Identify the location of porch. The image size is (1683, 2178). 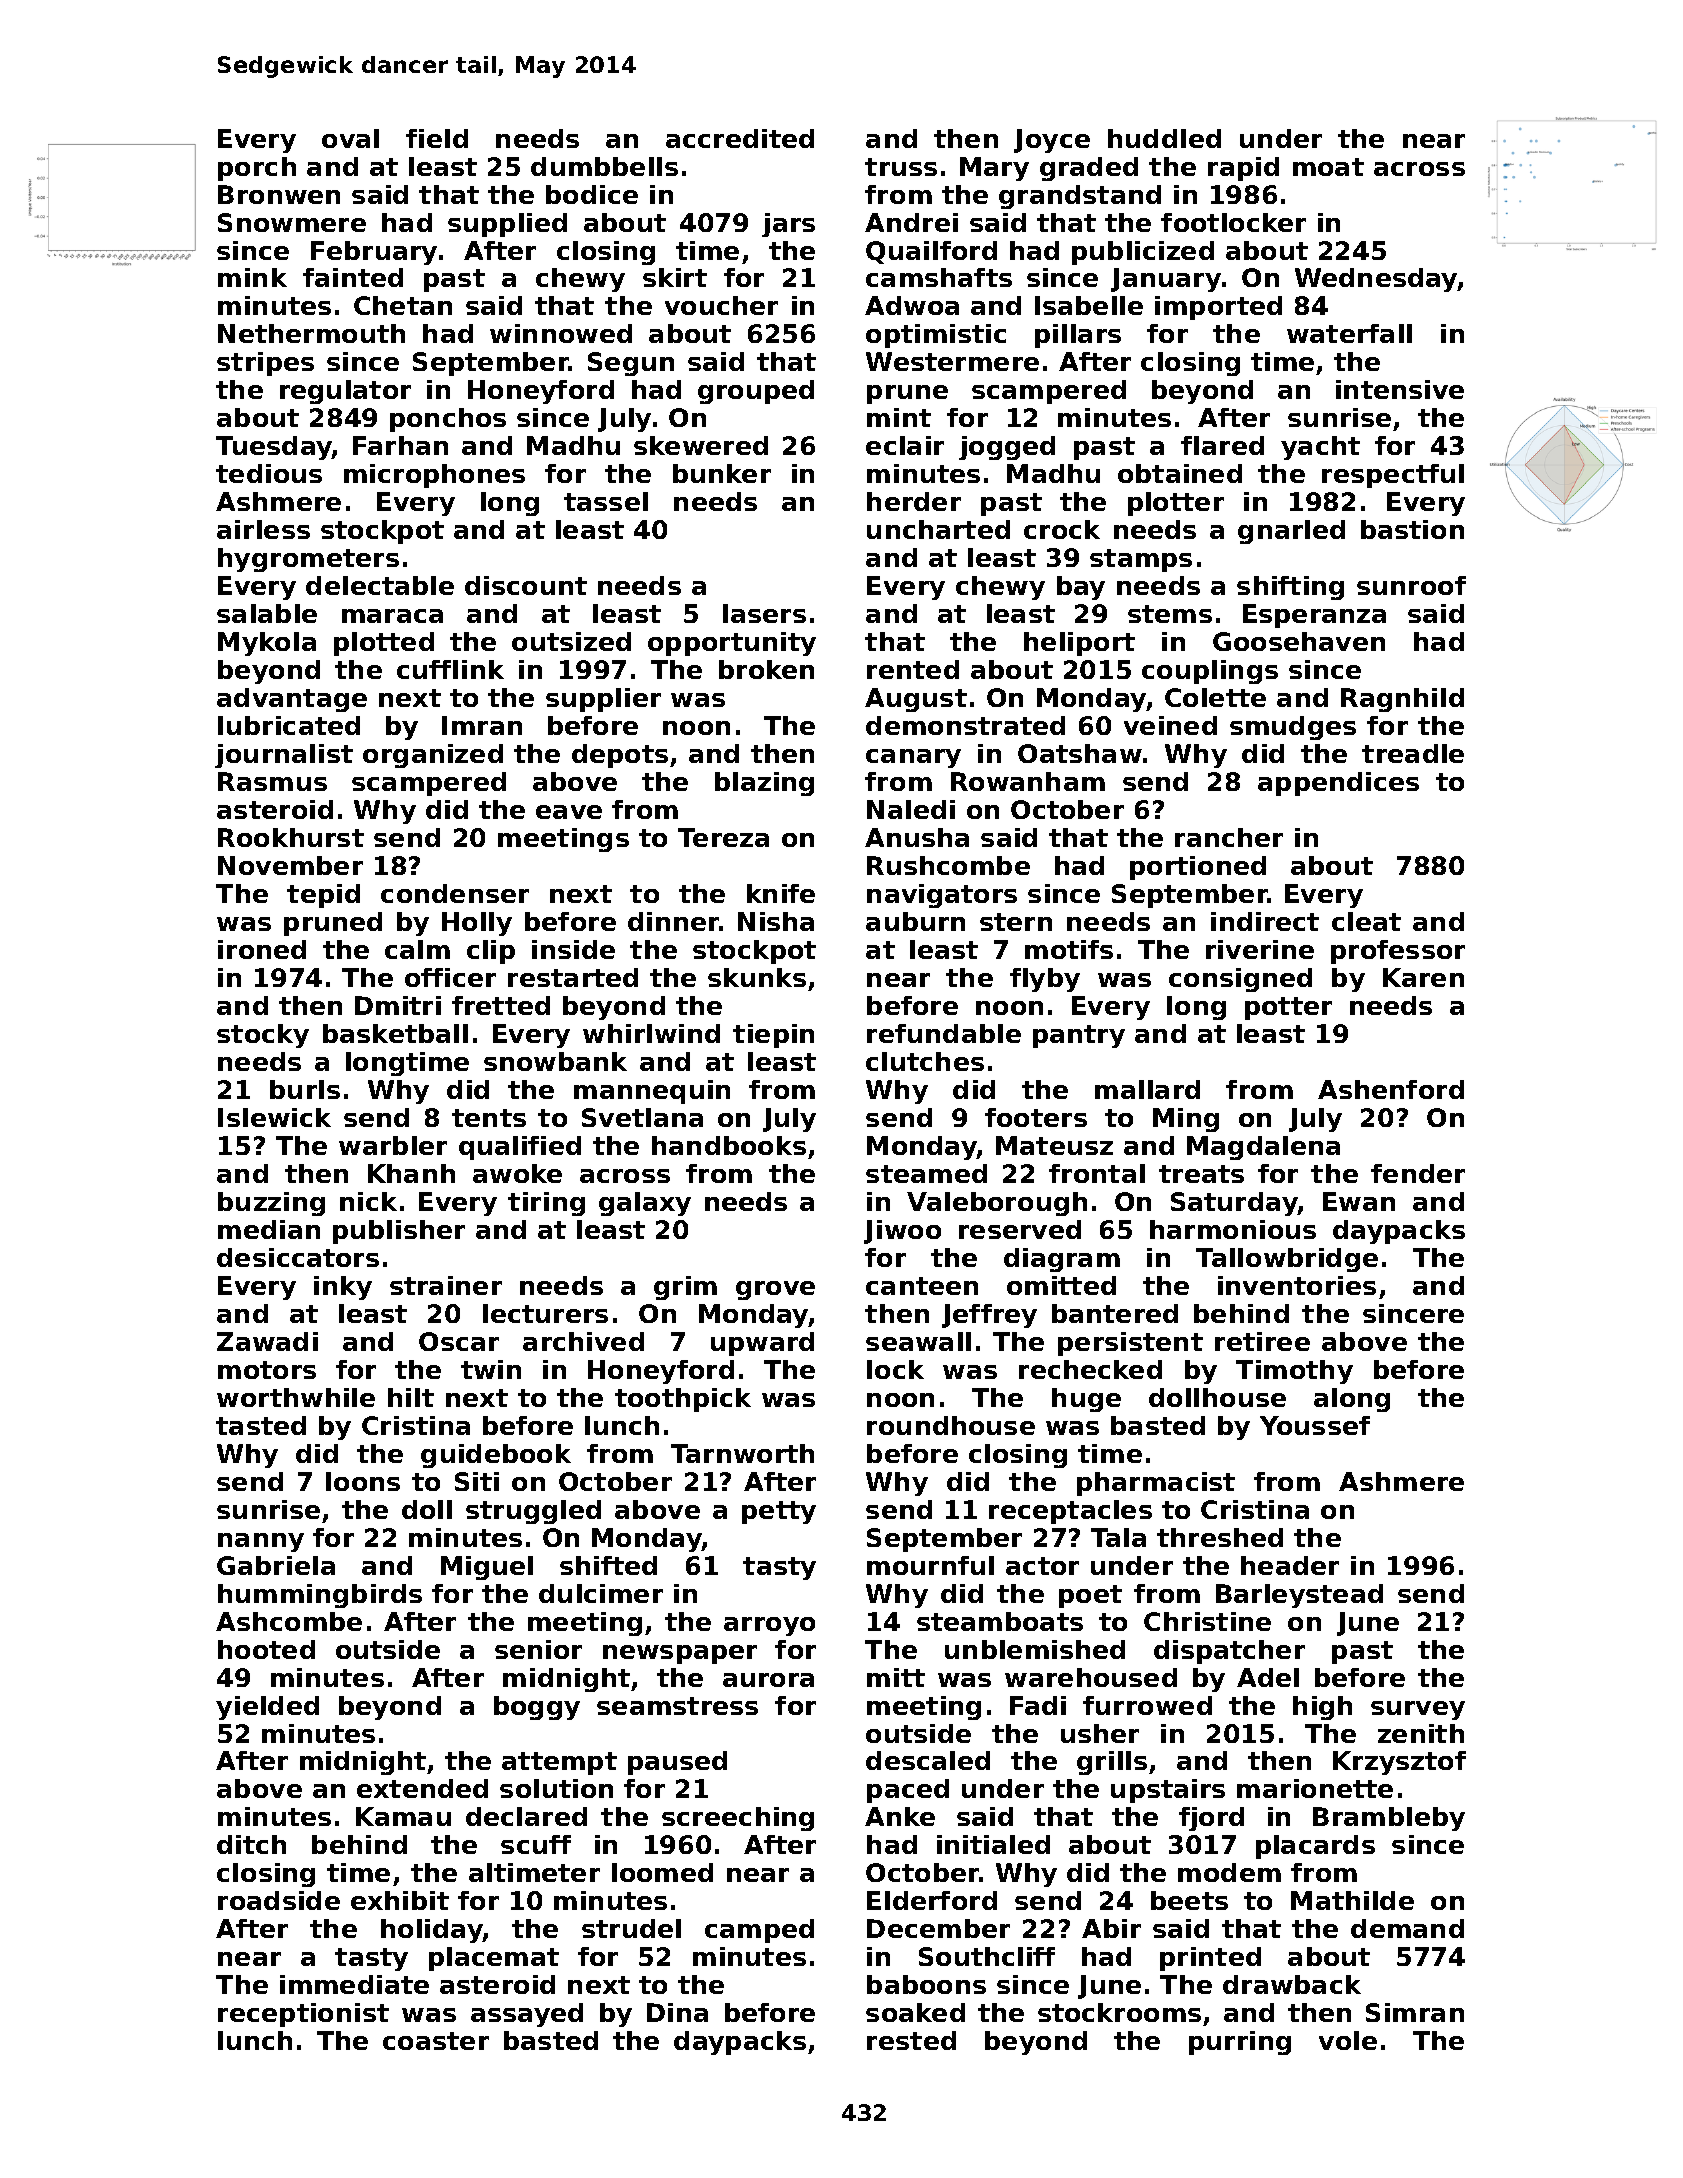
(257, 169).
